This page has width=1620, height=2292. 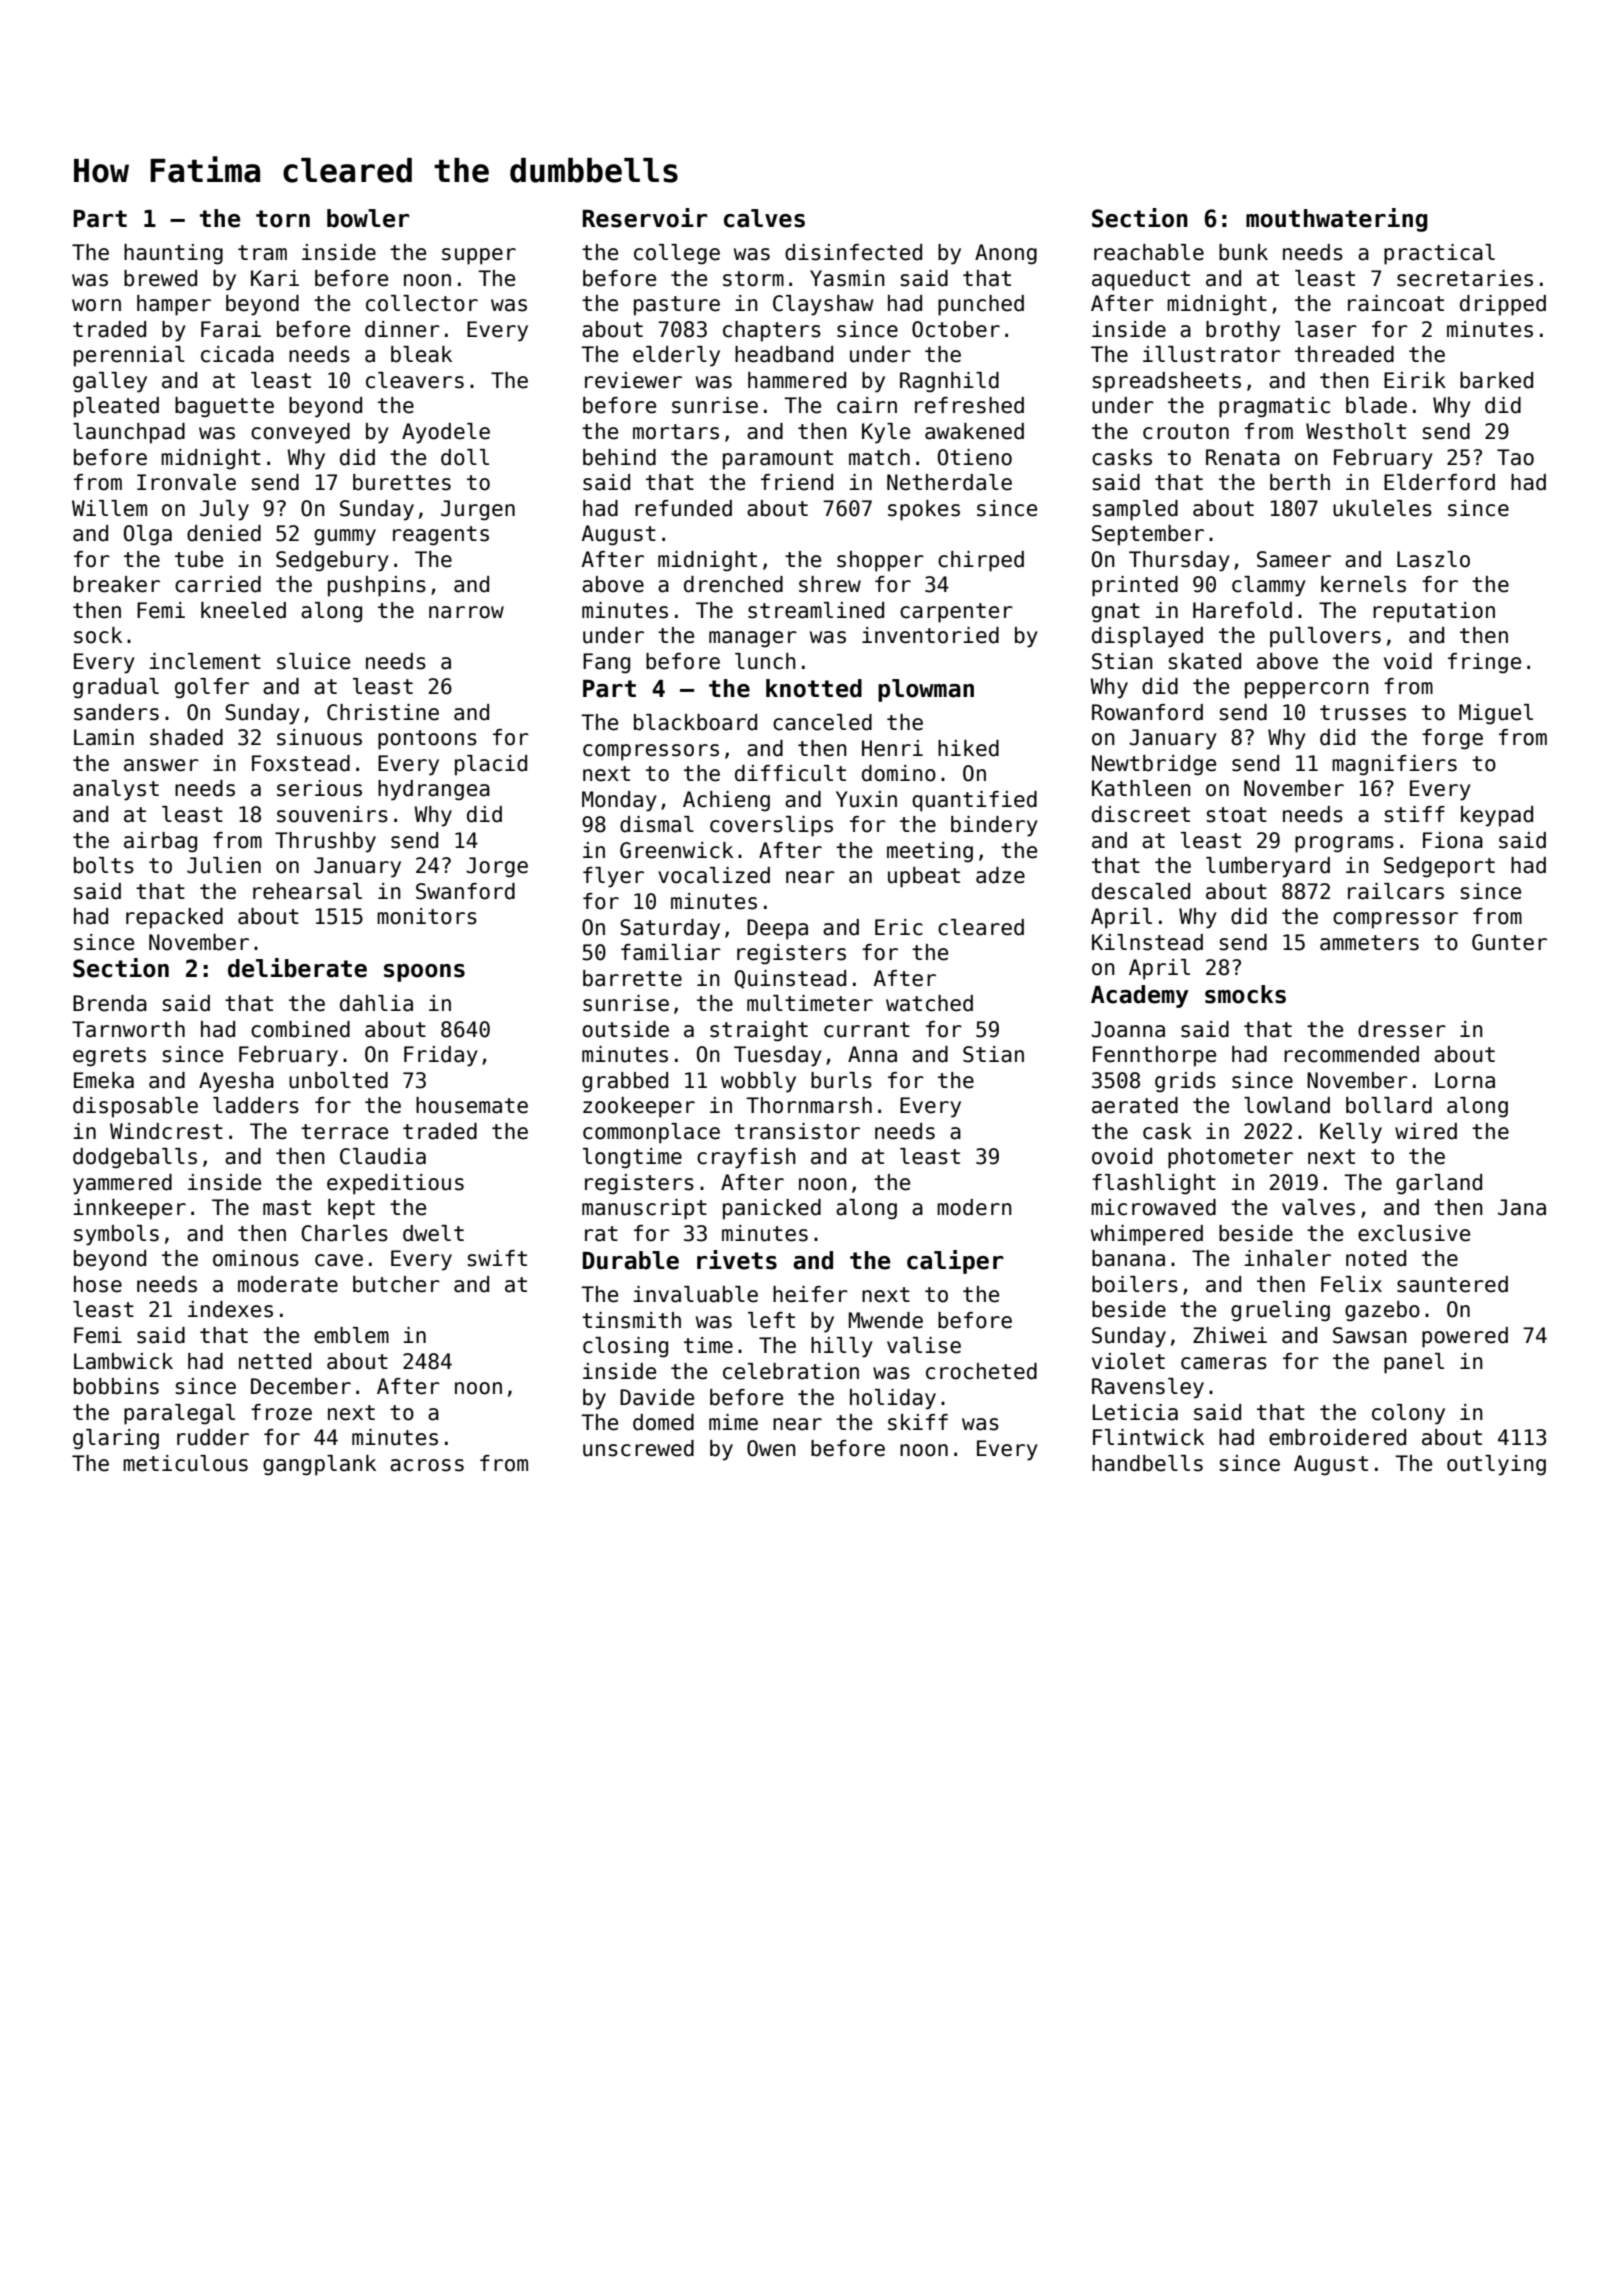 I want to click on stoat, so click(x=1237, y=815).
